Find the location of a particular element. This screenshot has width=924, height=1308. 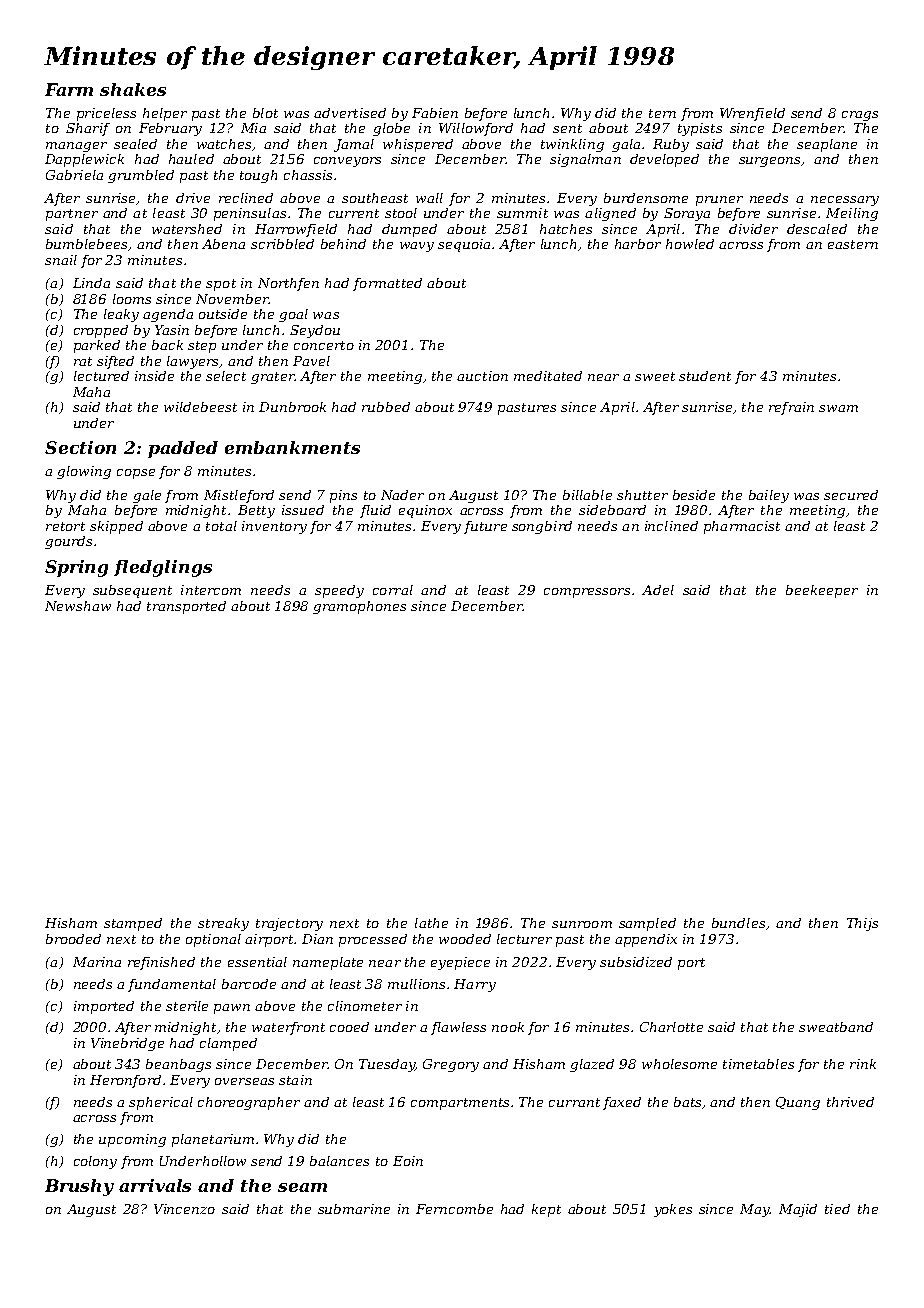

Vinebridge is located at coordinates (127, 1044).
